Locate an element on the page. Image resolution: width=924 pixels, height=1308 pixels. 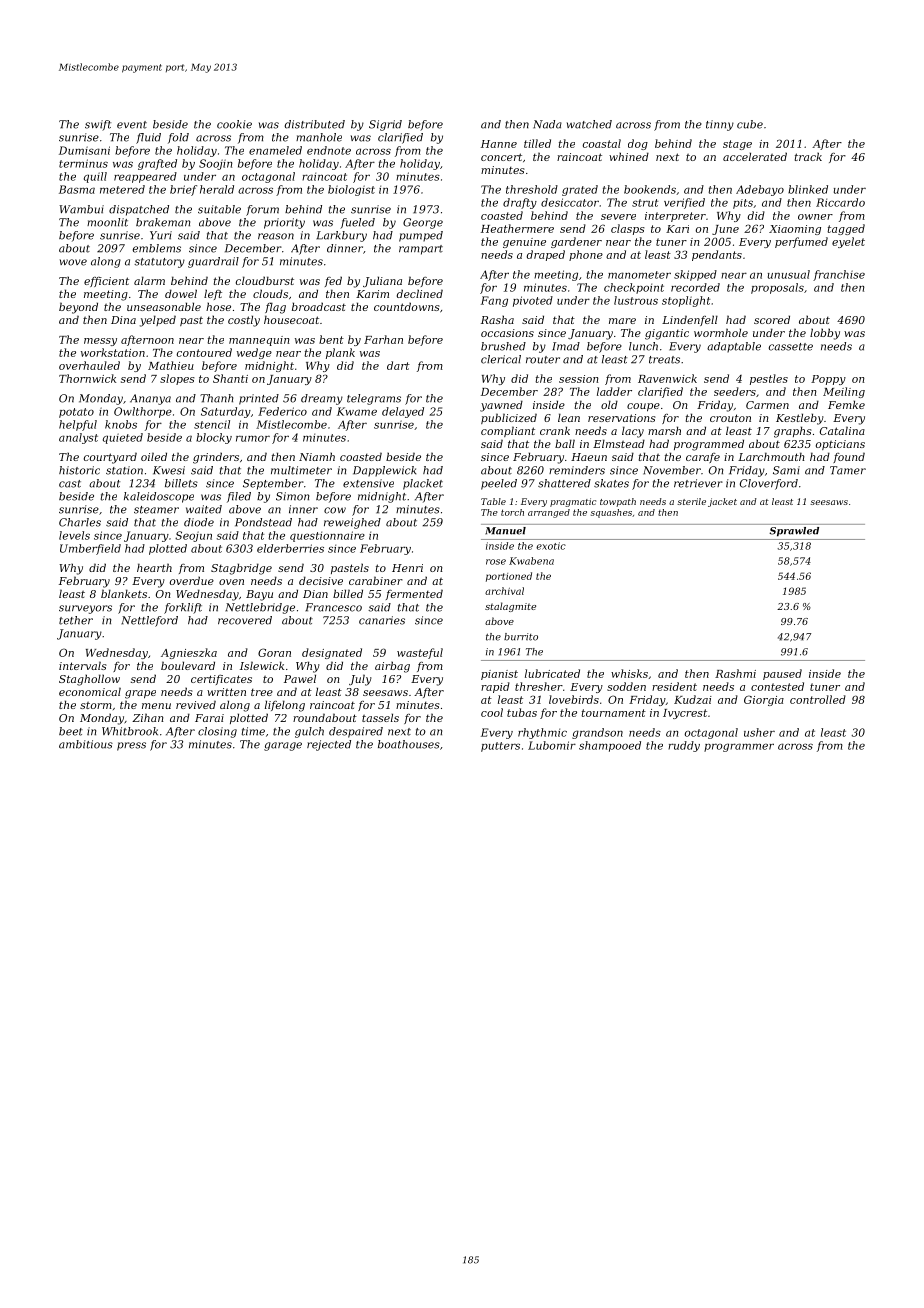
historic is located at coordinates (79, 470).
